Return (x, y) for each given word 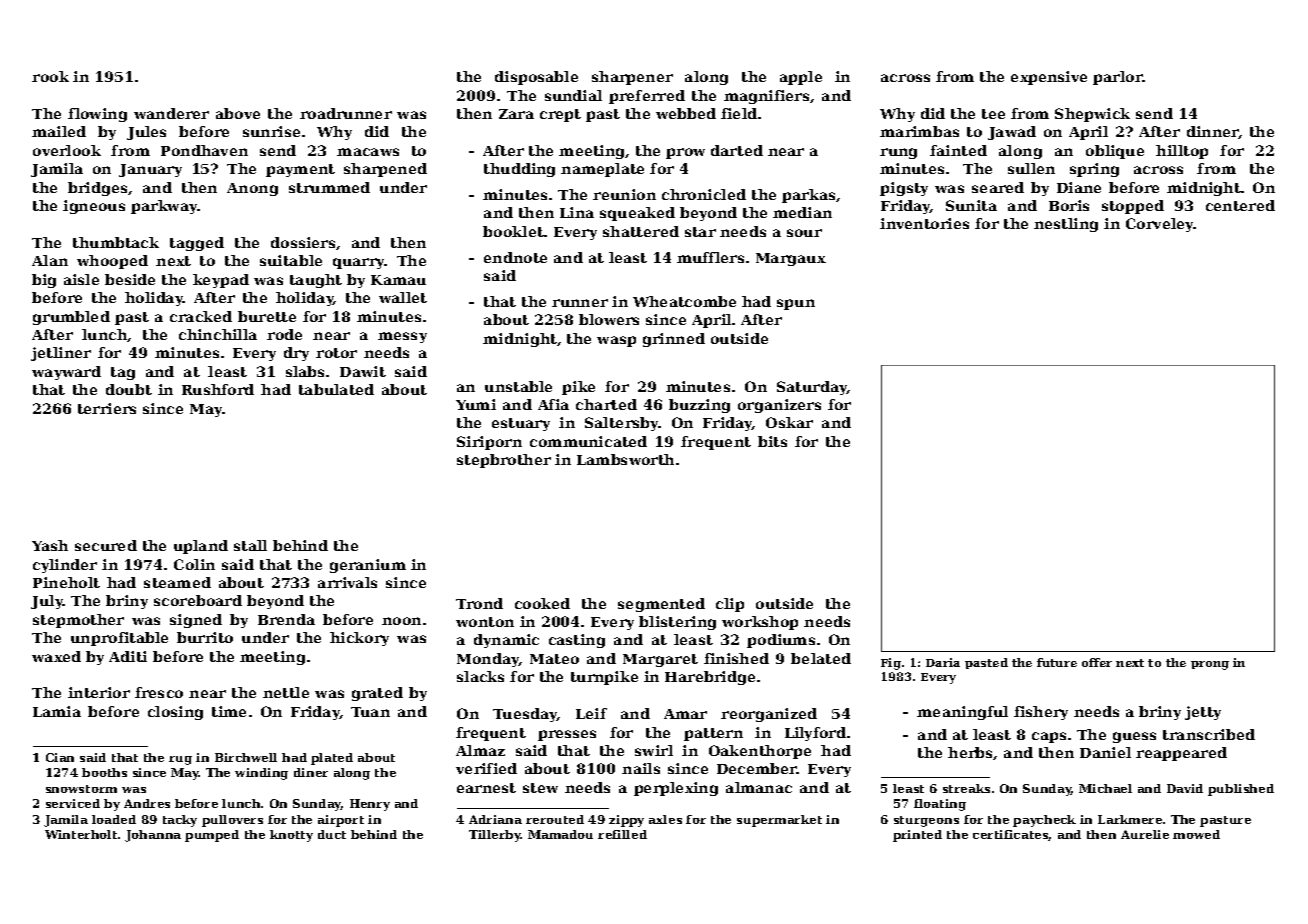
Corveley (1160, 225)
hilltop (1182, 152)
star (700, 232)
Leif (591, 713)
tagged (197, 244)
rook (50, 76)
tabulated (336, 389)
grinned (674, 340)
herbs (971, 753)
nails (641, 768)
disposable (536, 78)
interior (99, 692)
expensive (1049, 78)
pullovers (232, 821)
